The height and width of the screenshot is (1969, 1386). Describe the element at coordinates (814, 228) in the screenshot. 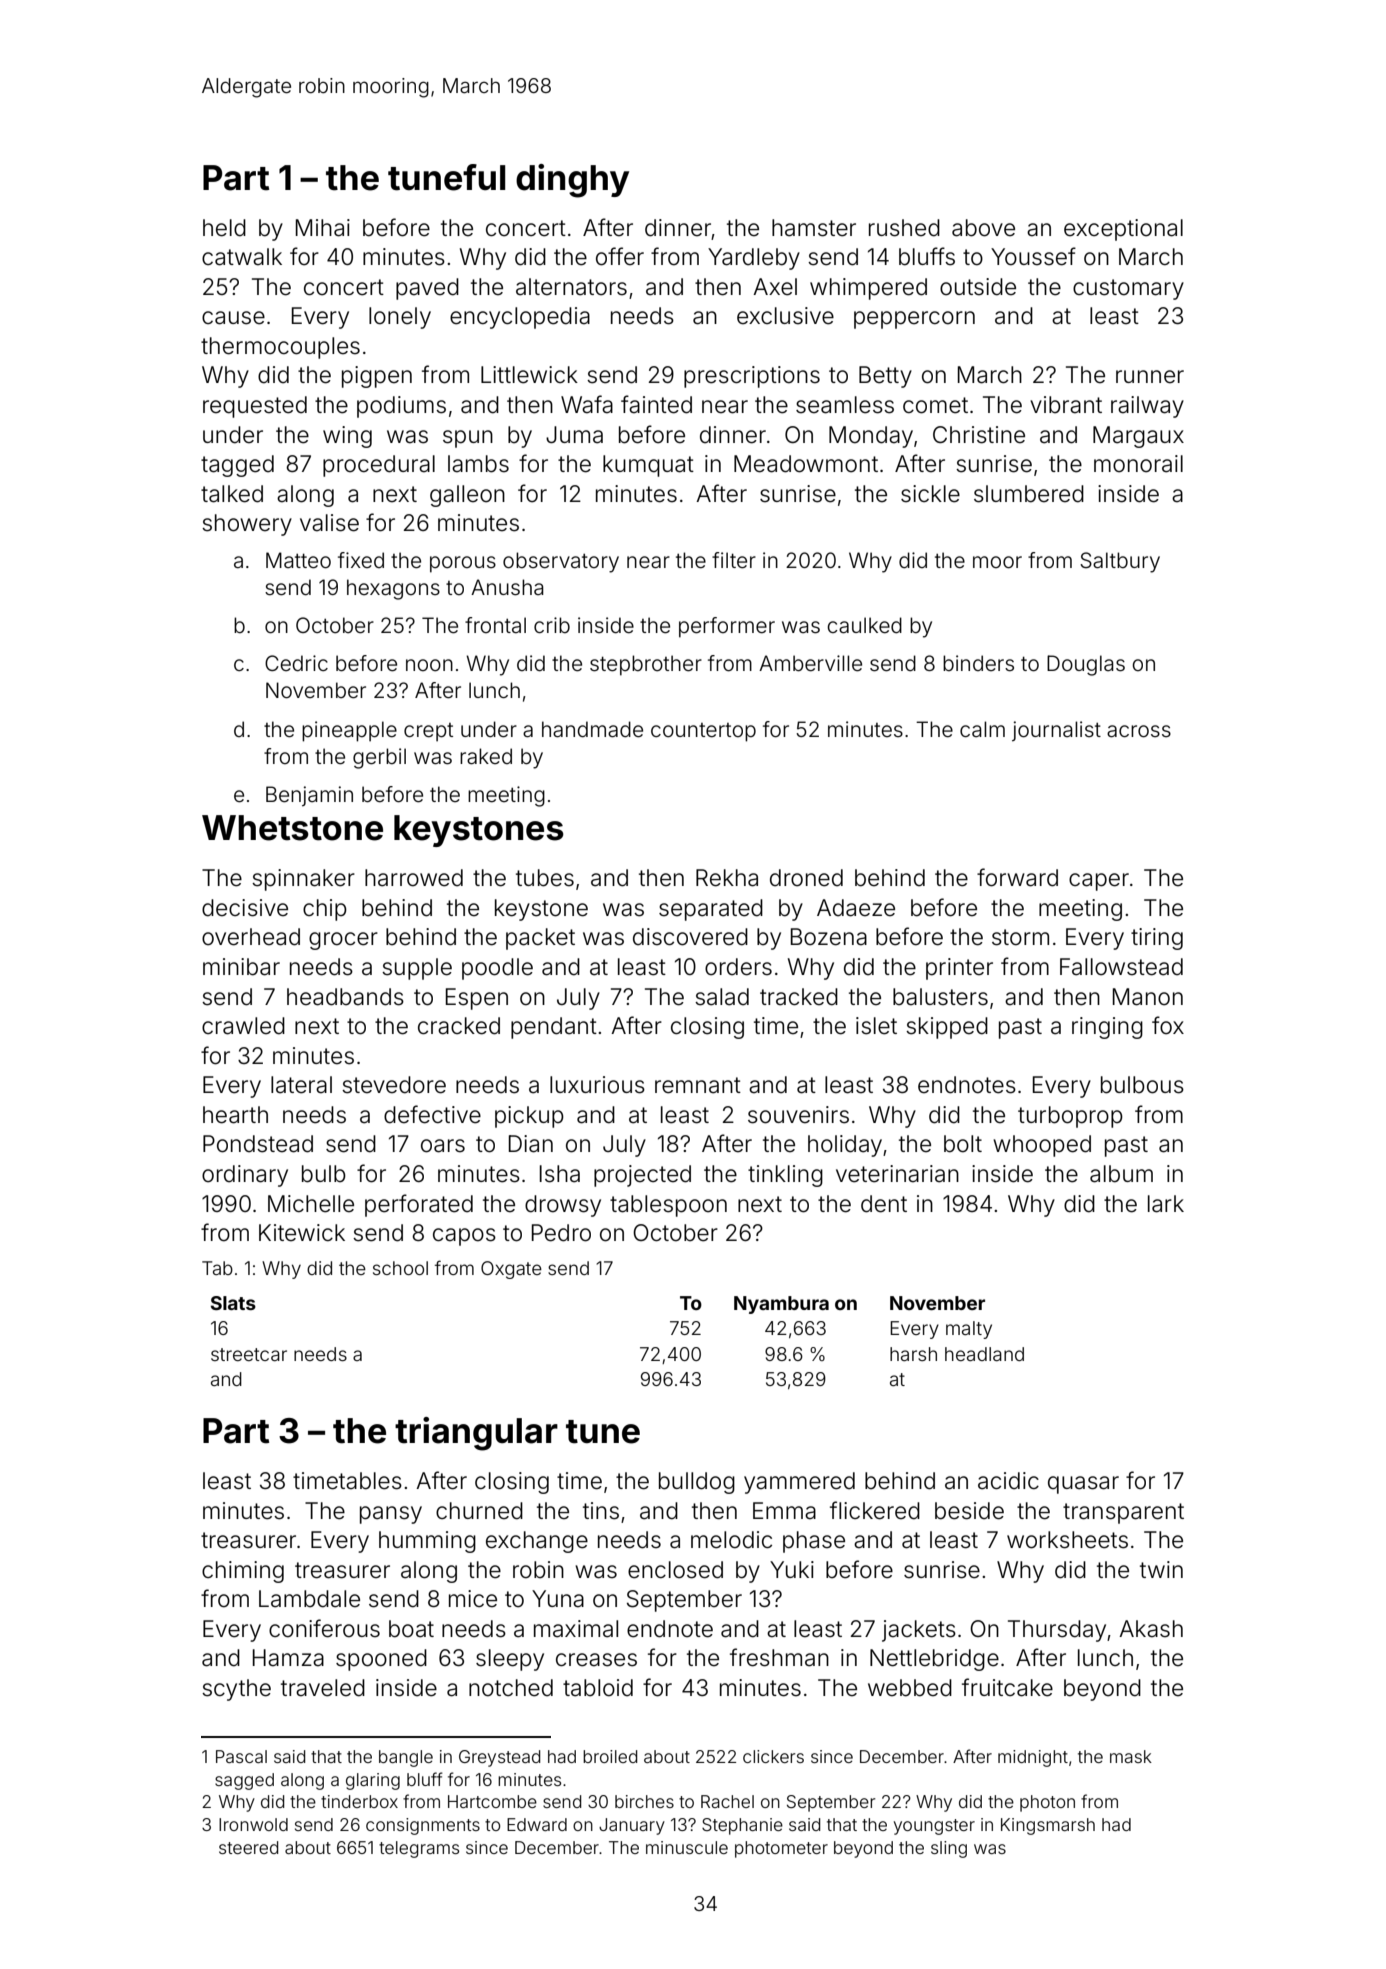

I see `hamster` at that location.
